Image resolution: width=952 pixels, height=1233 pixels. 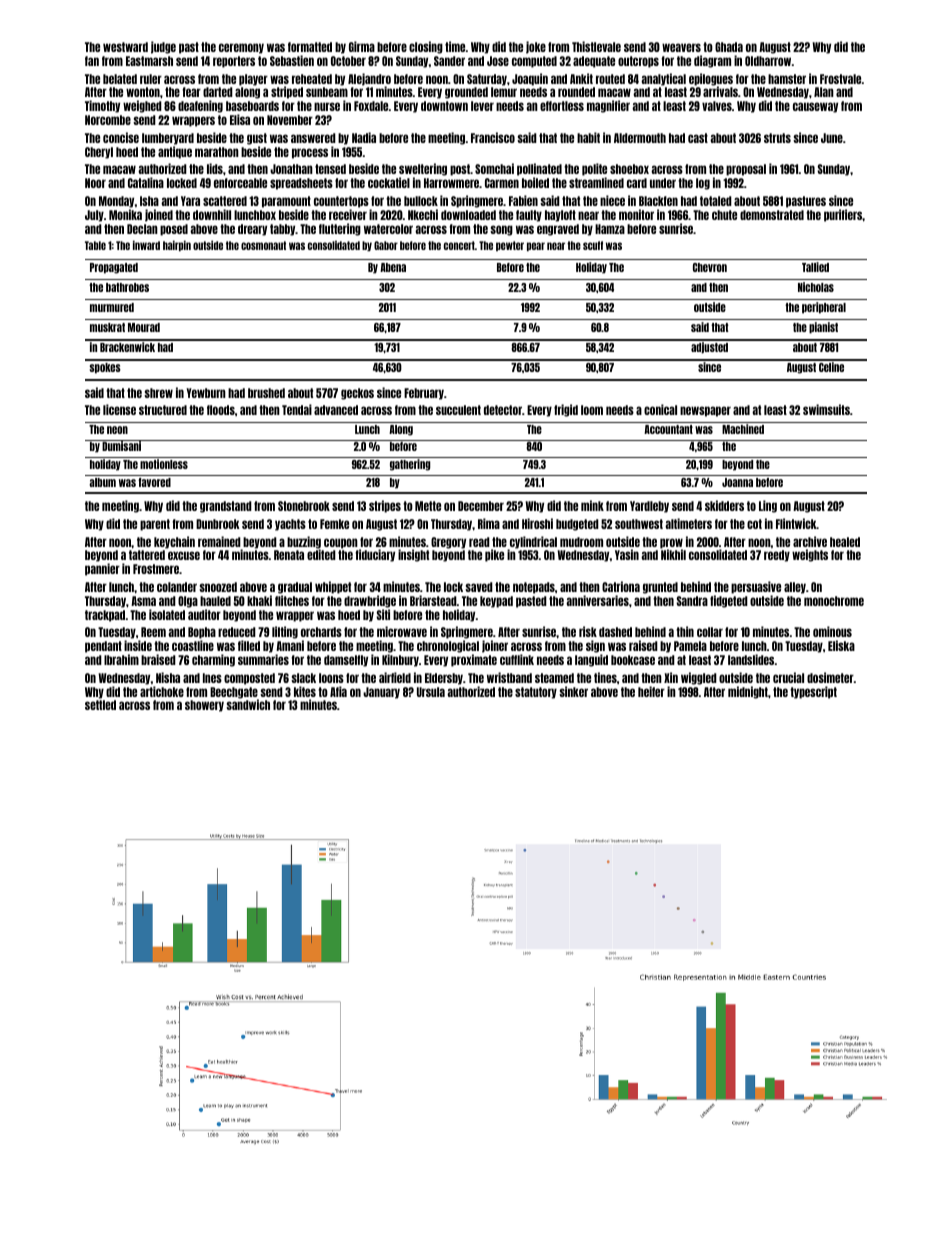 I want to click on Mourad, so click(x=144, y=327).
